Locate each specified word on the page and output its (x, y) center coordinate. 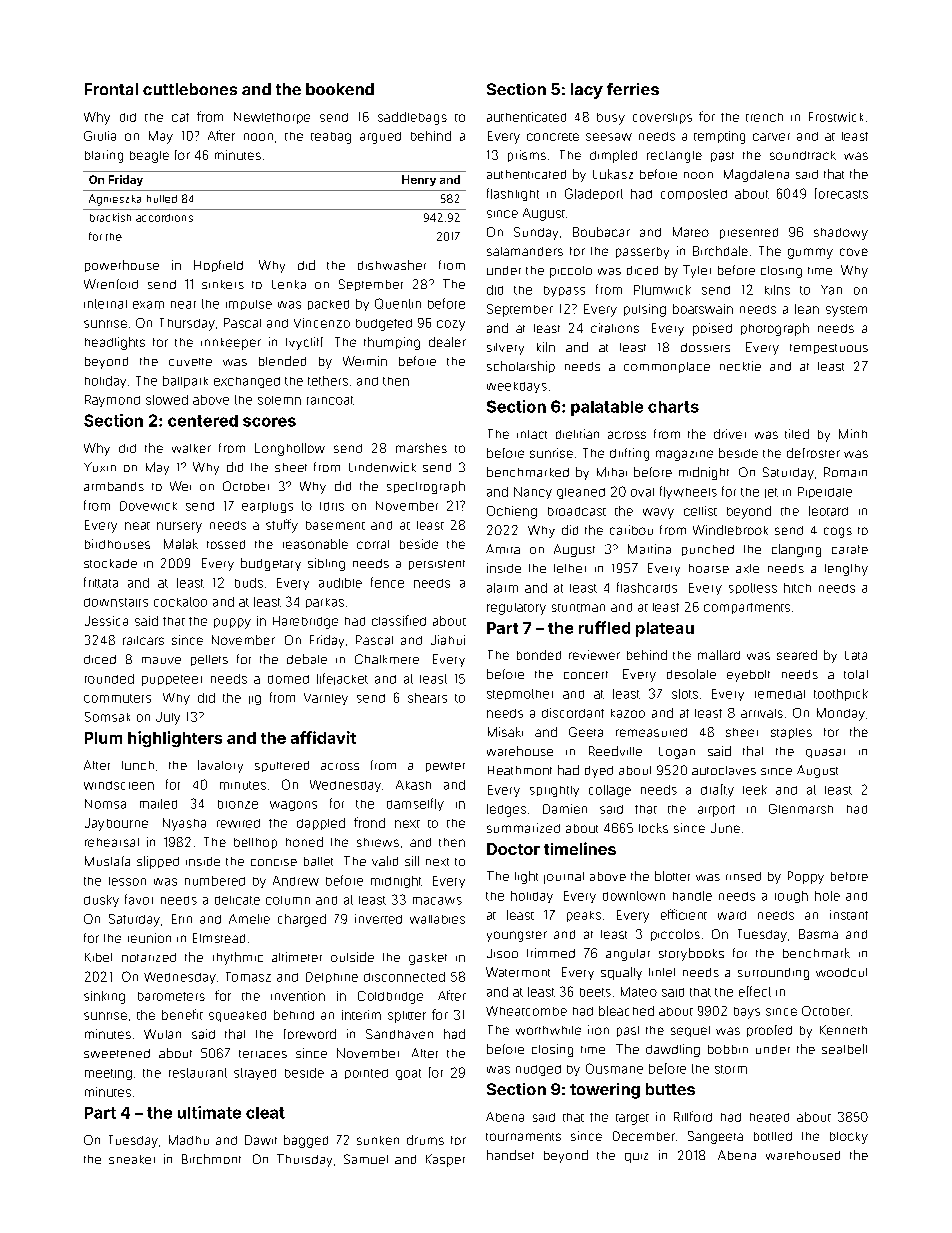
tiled (797, 434)
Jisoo (502, 953)
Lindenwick (382, 467)
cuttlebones (190, 89)
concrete (553, 137)
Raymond (112, 401)
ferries (633, 89)
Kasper (445, 1160)
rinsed (743, 876)
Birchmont (211, 1159)
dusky (101, 901)
